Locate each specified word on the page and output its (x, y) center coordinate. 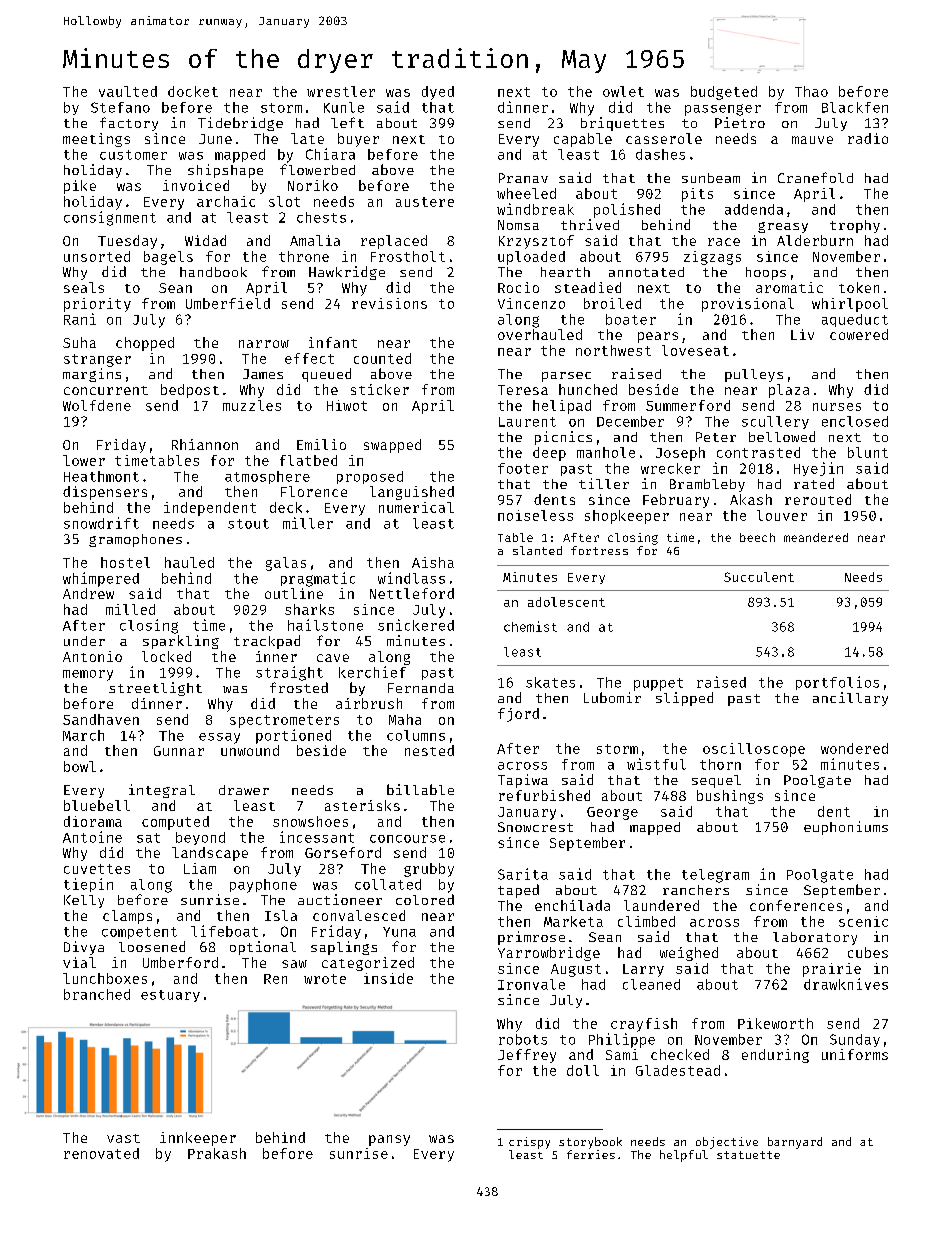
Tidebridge (240, 124)
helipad (562, 407)
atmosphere (267, 477)
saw (294, 964)
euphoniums (846, 828)
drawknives (846, 984)
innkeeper (198, 1139)
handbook (213, 272)
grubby (429, 870)
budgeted (724, 93)
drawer (244, 790)
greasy (783, 227)
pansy (389, 1140)
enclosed (855, 421)
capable (583, 140)
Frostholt (408, 256)
